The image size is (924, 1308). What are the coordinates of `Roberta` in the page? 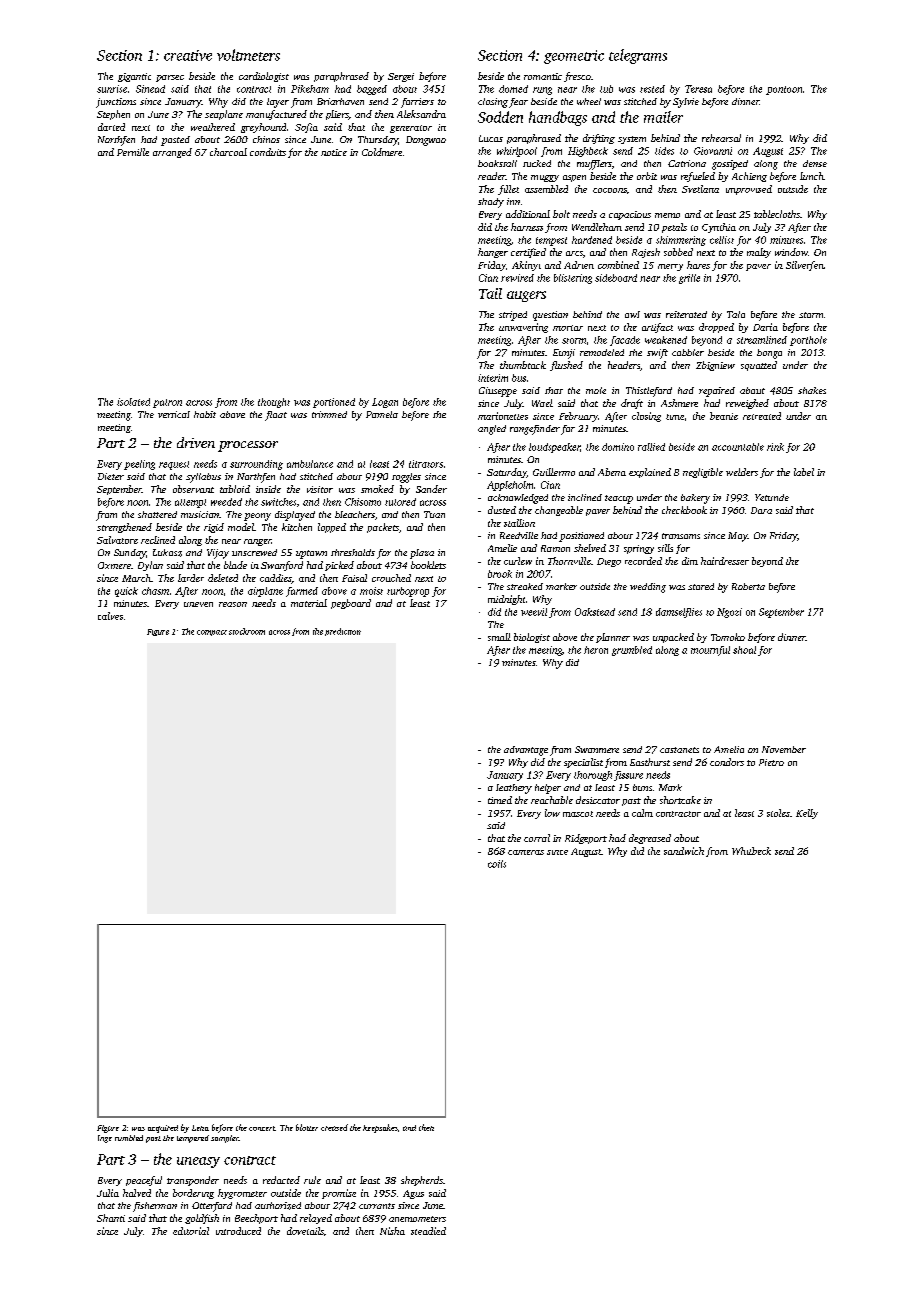 It's located at (748, 586).
